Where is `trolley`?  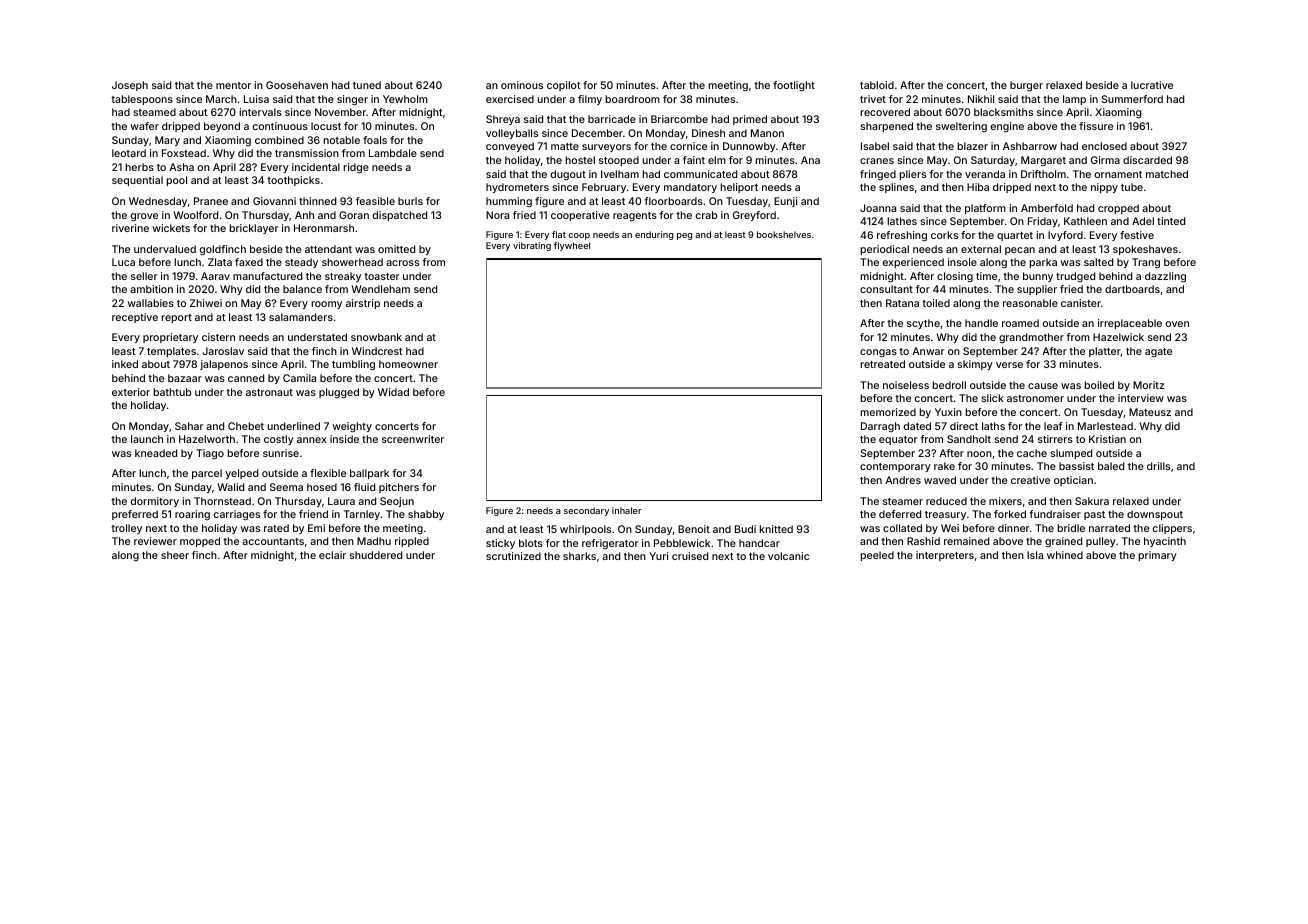
trolley is located at coordinates (126, 529).
